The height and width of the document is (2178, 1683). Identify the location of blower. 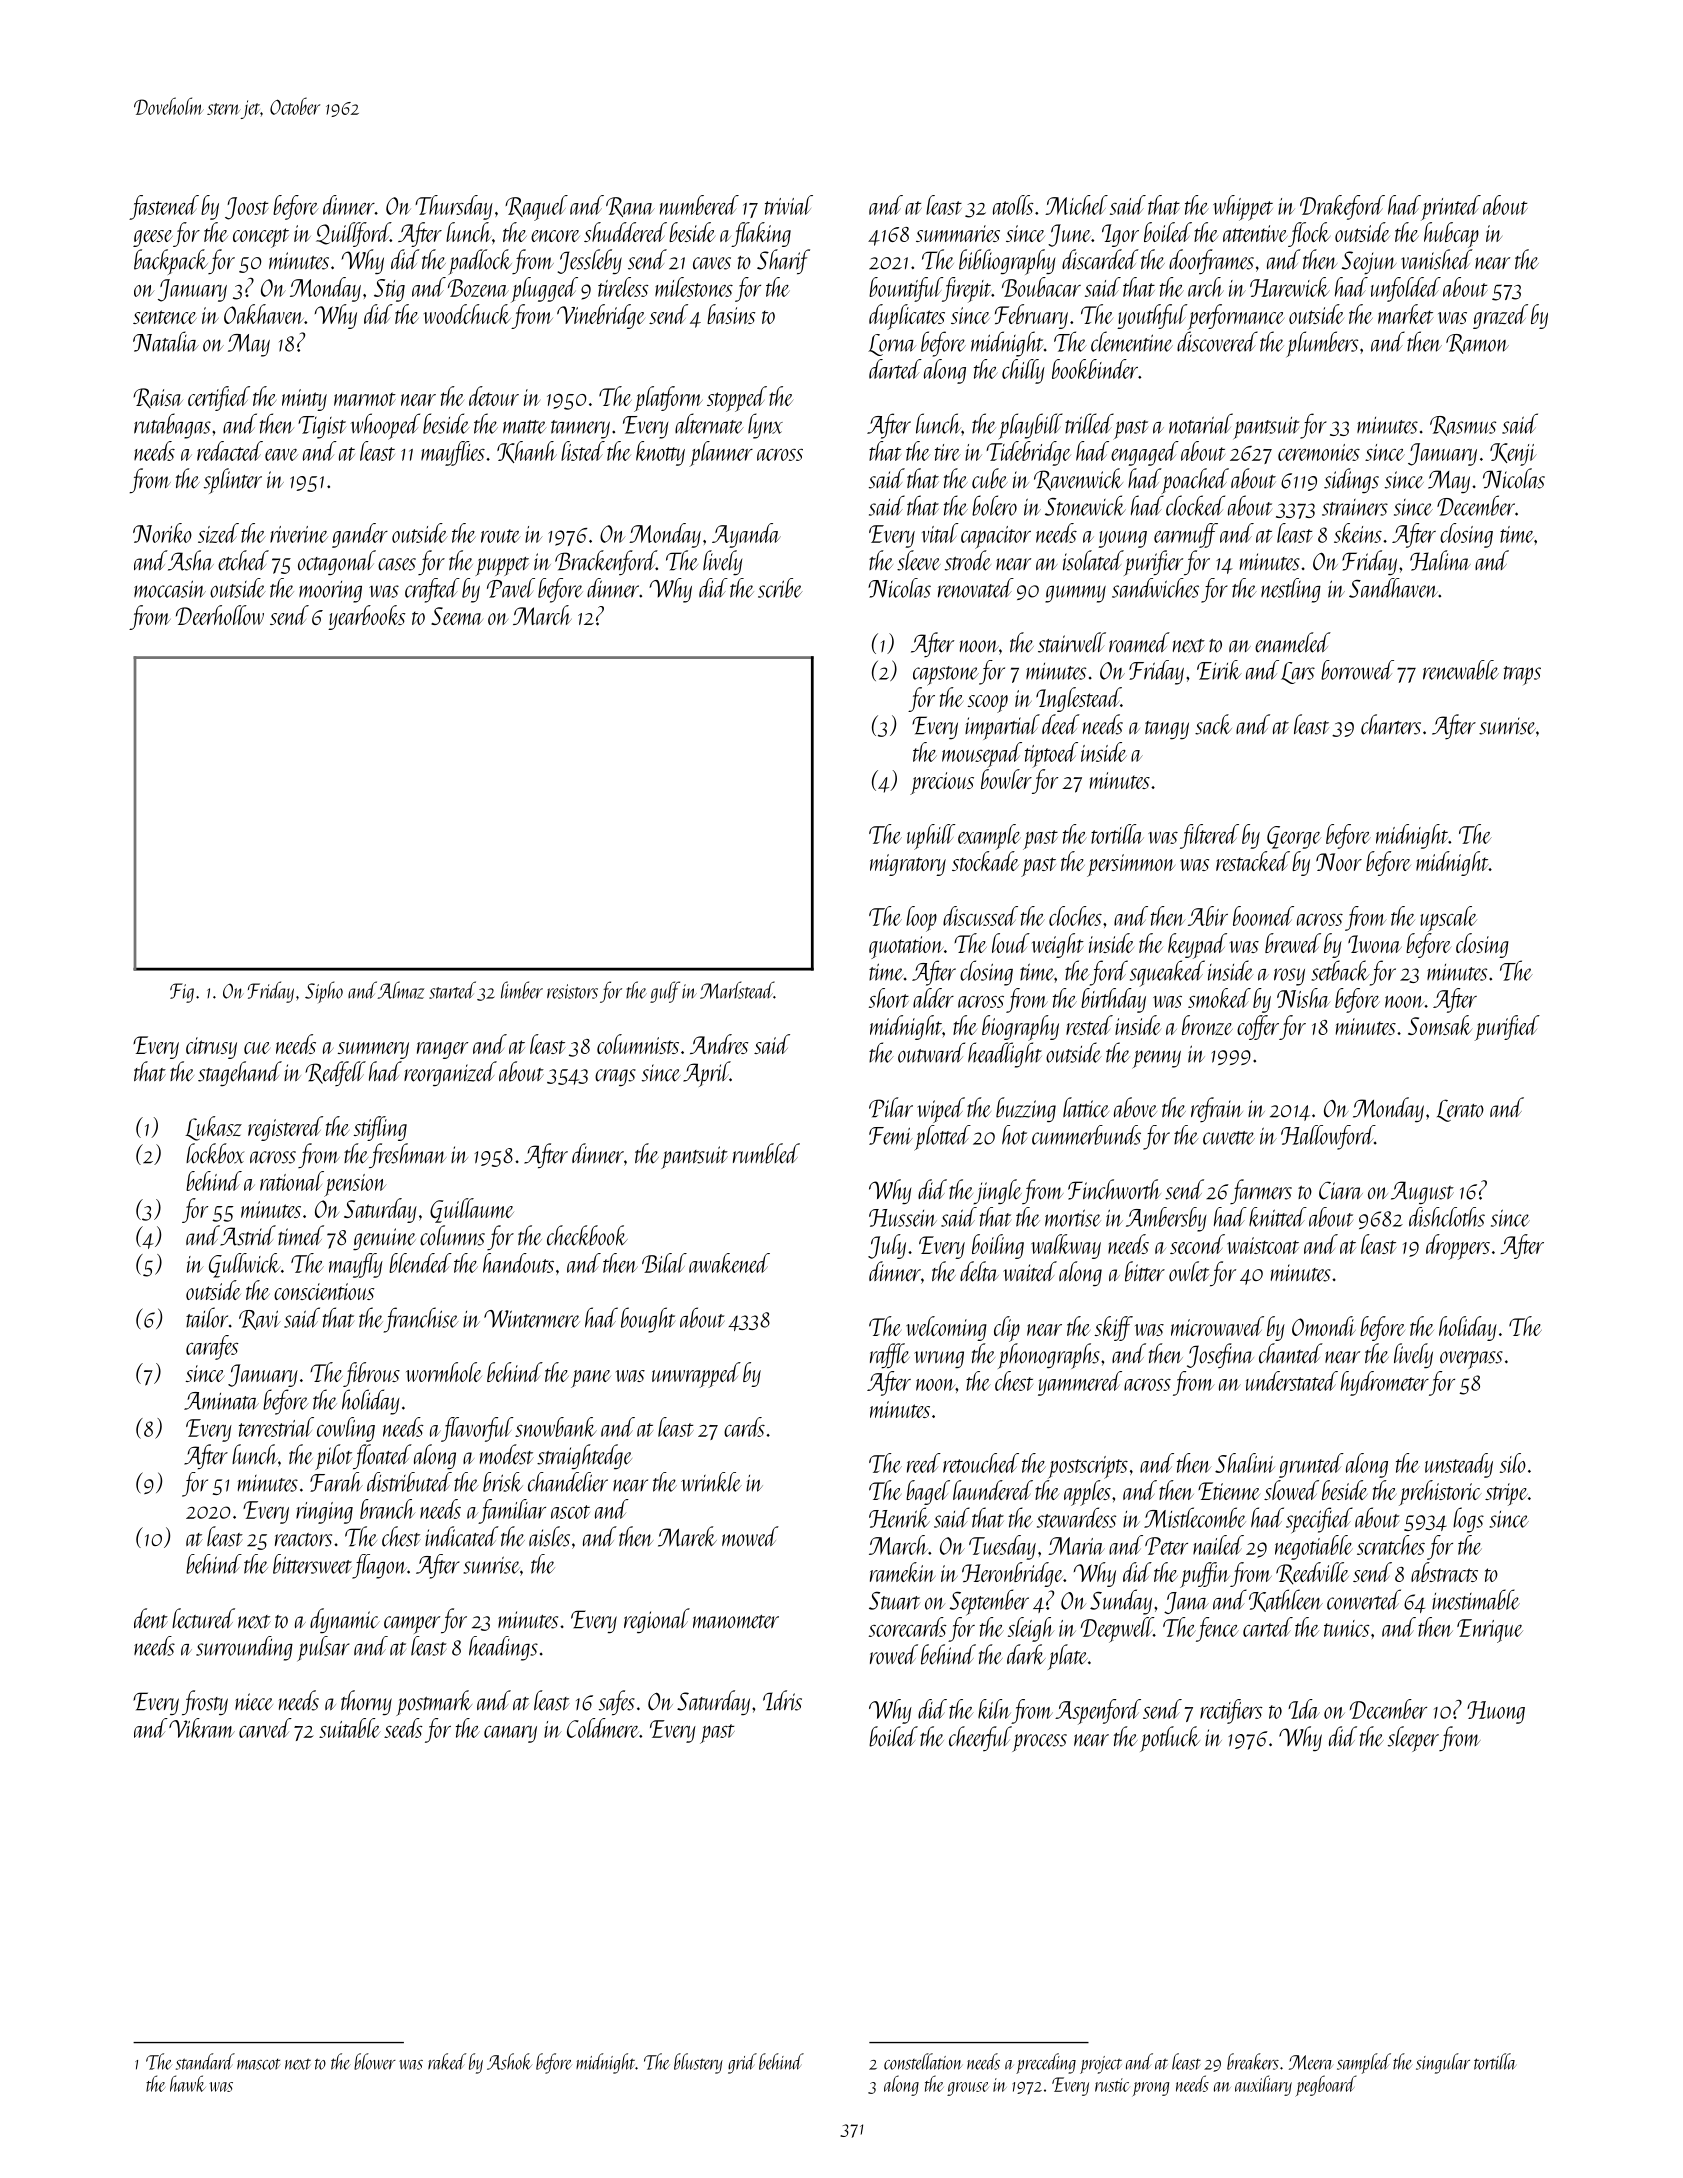
(375, 2061).
